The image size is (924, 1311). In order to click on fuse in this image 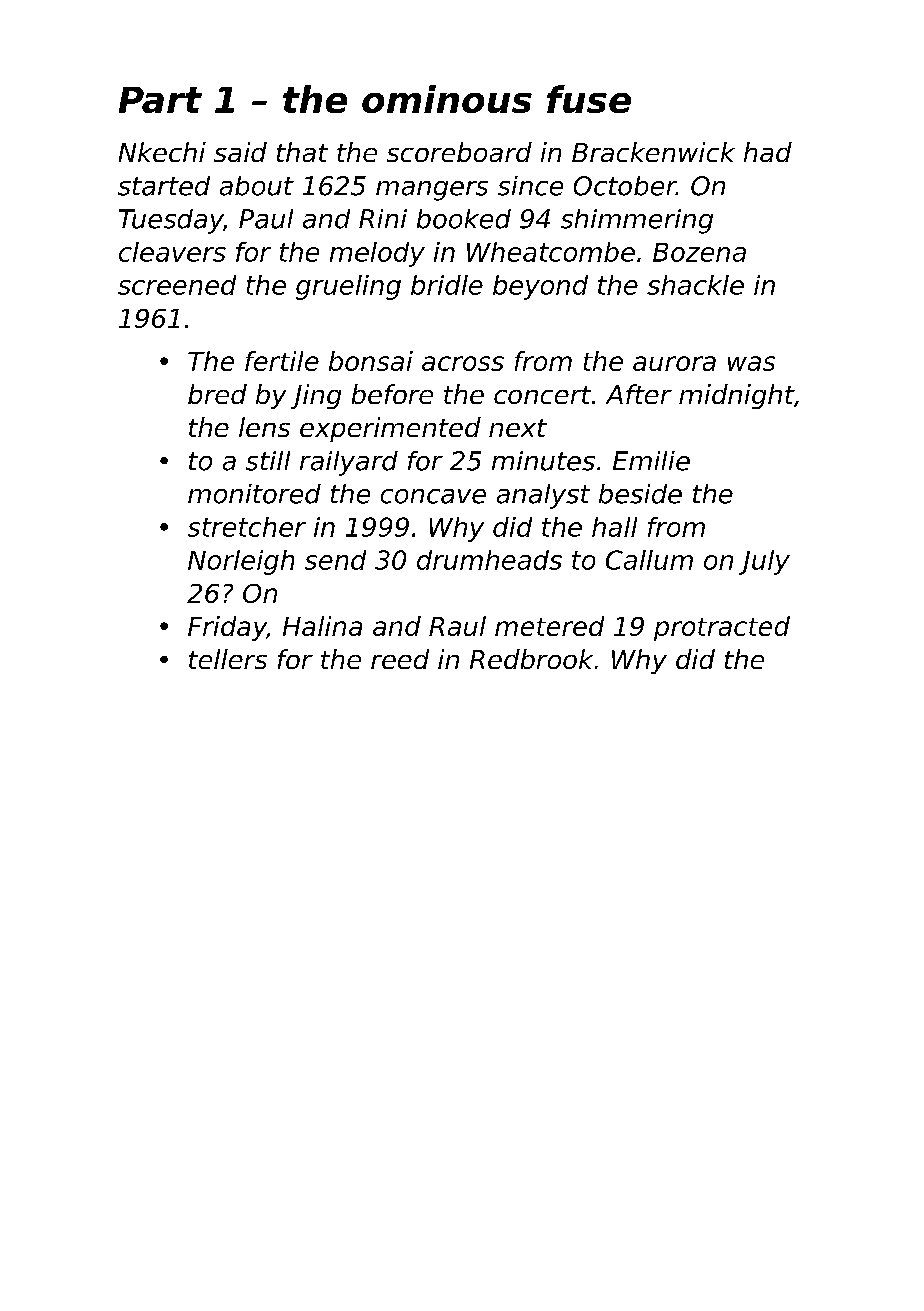, I will do `click(589, 99)`.
